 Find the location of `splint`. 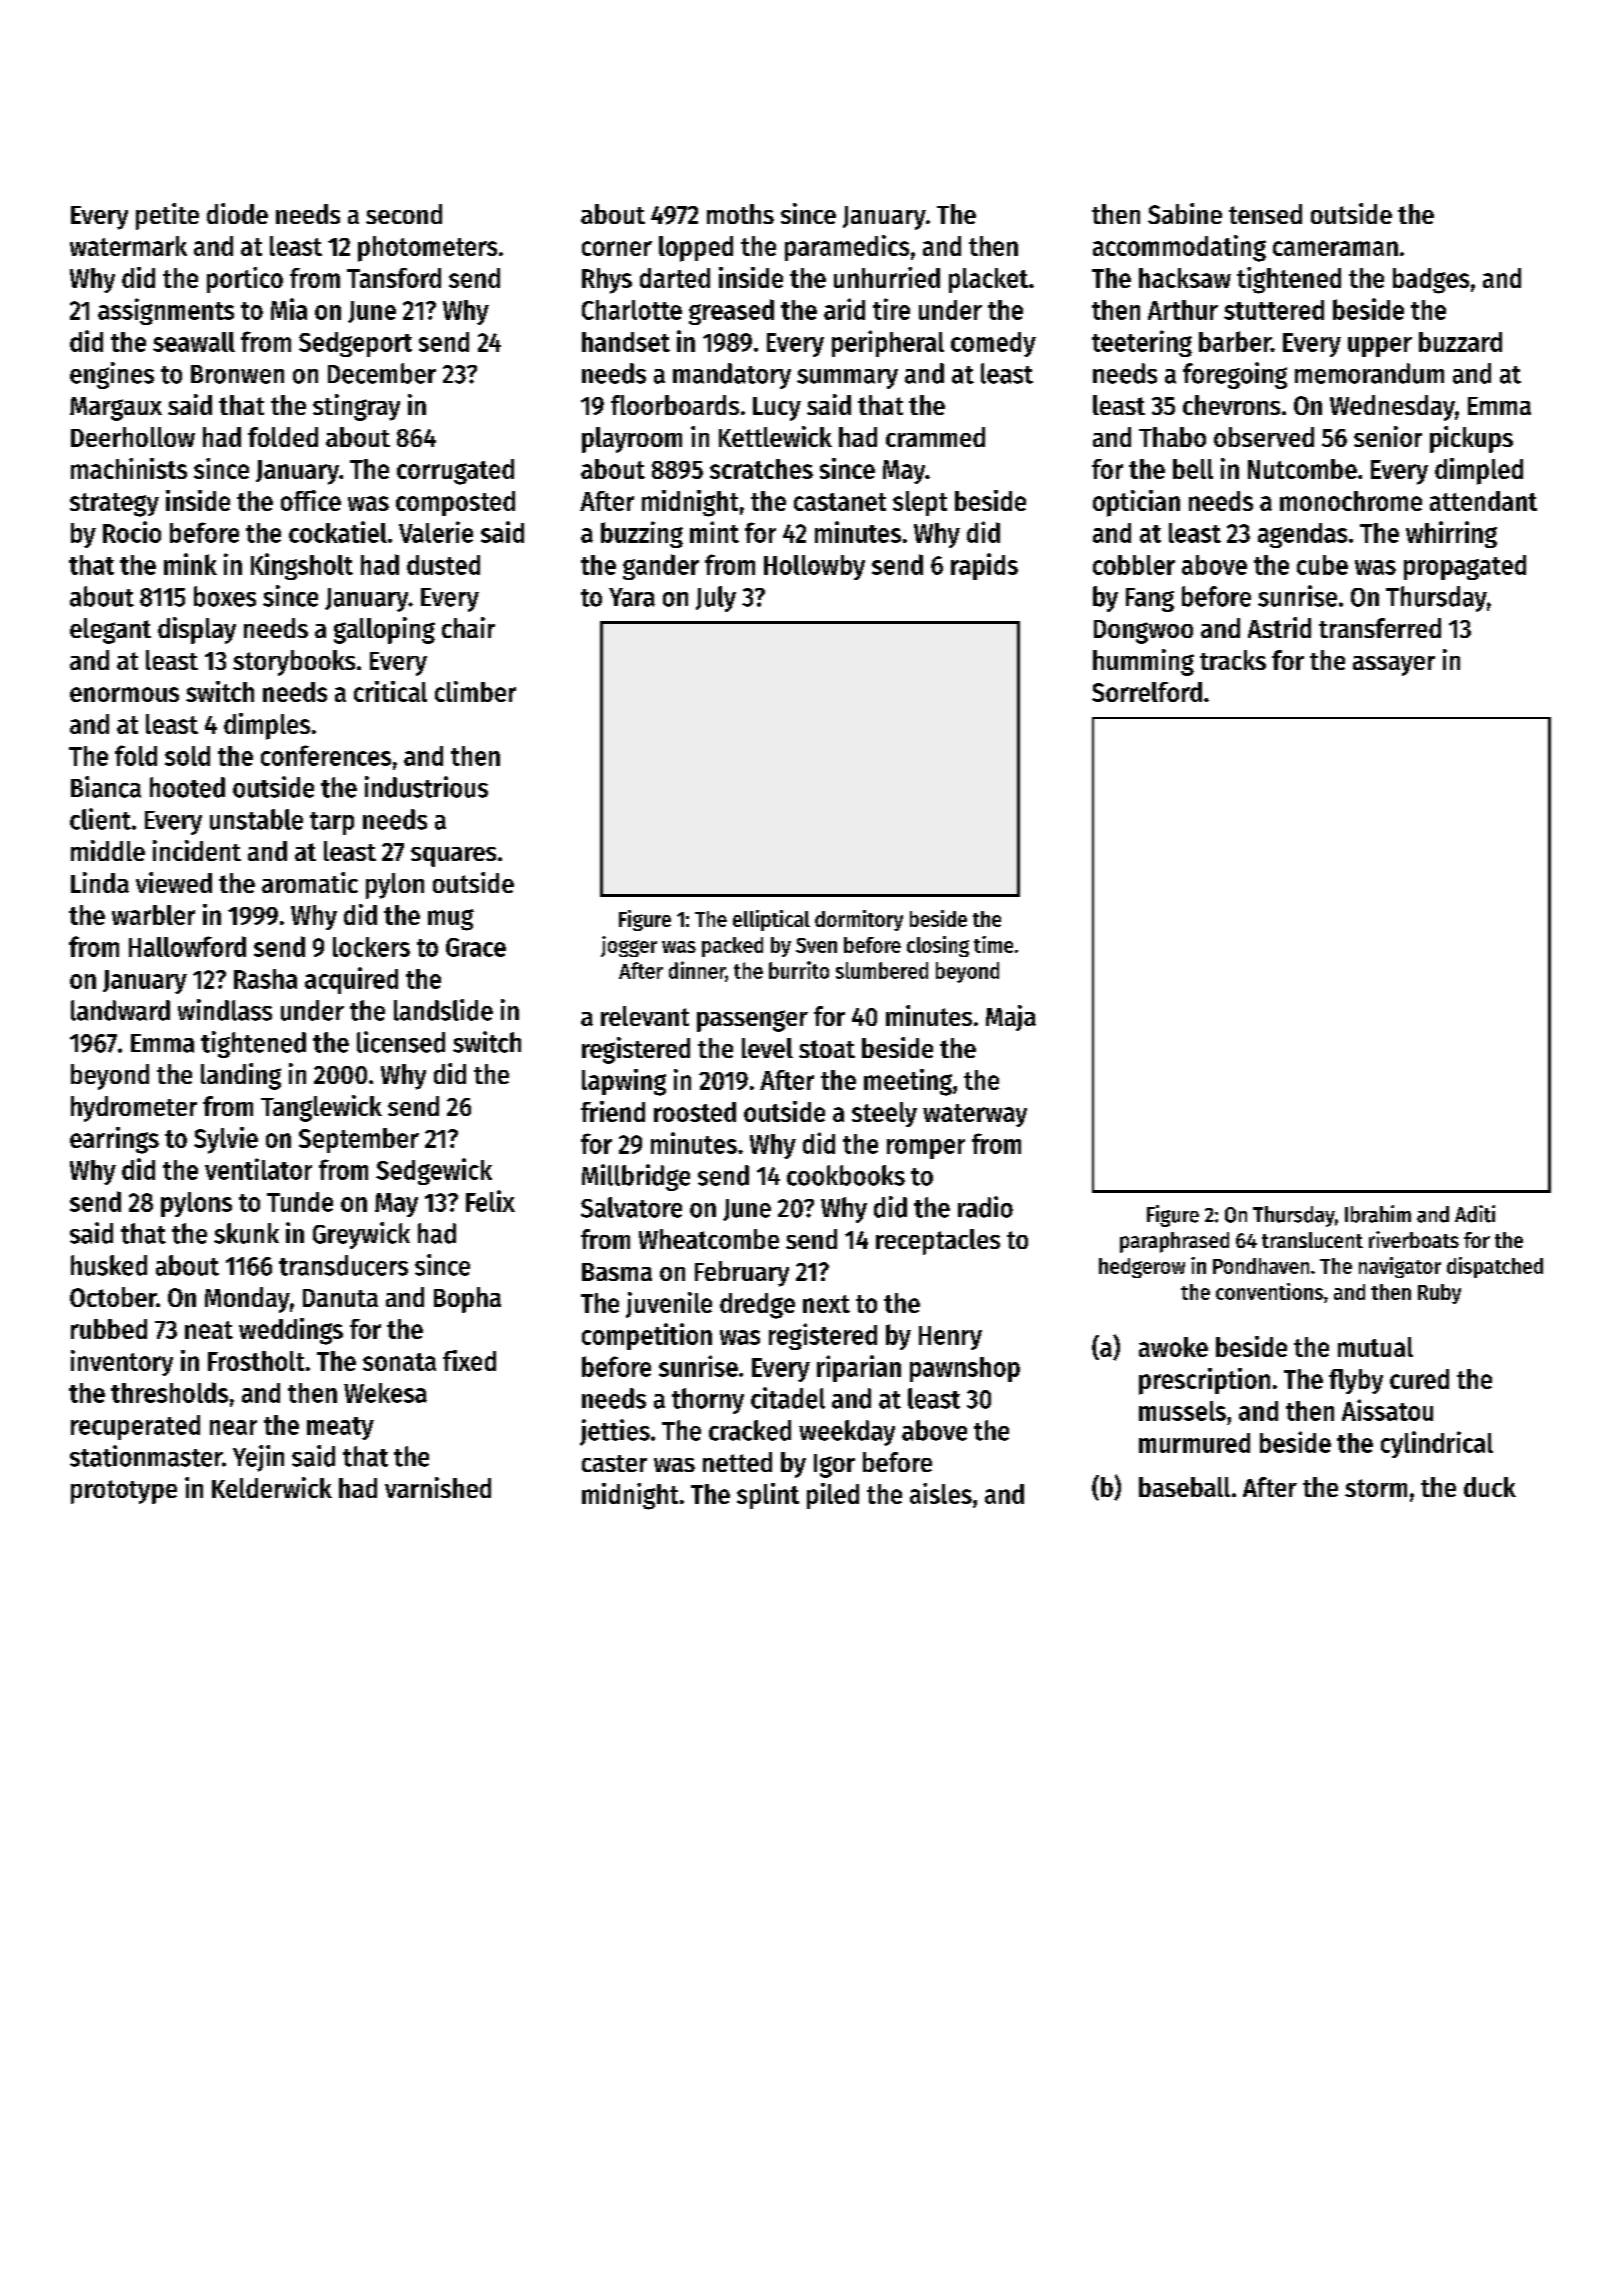

splint is located at coordinates (768, 1496).
